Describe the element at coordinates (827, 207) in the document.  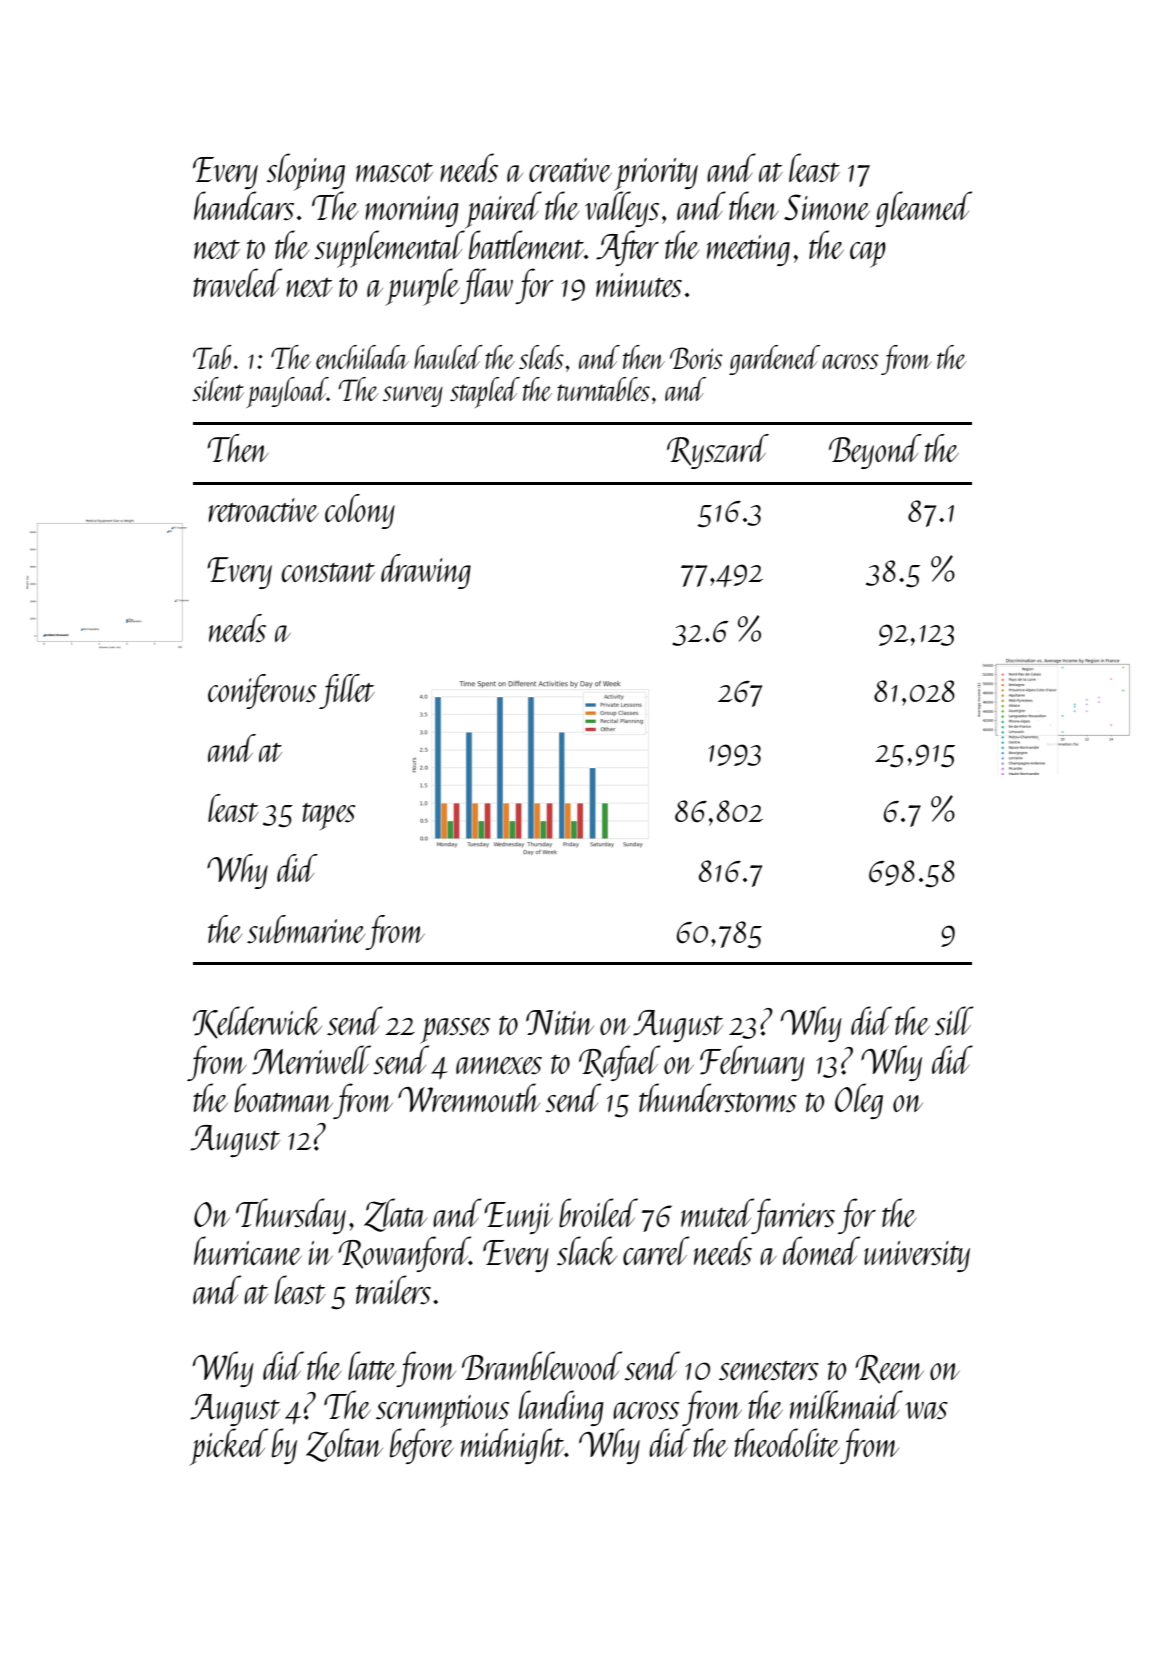
I see `Simone` at that location.
